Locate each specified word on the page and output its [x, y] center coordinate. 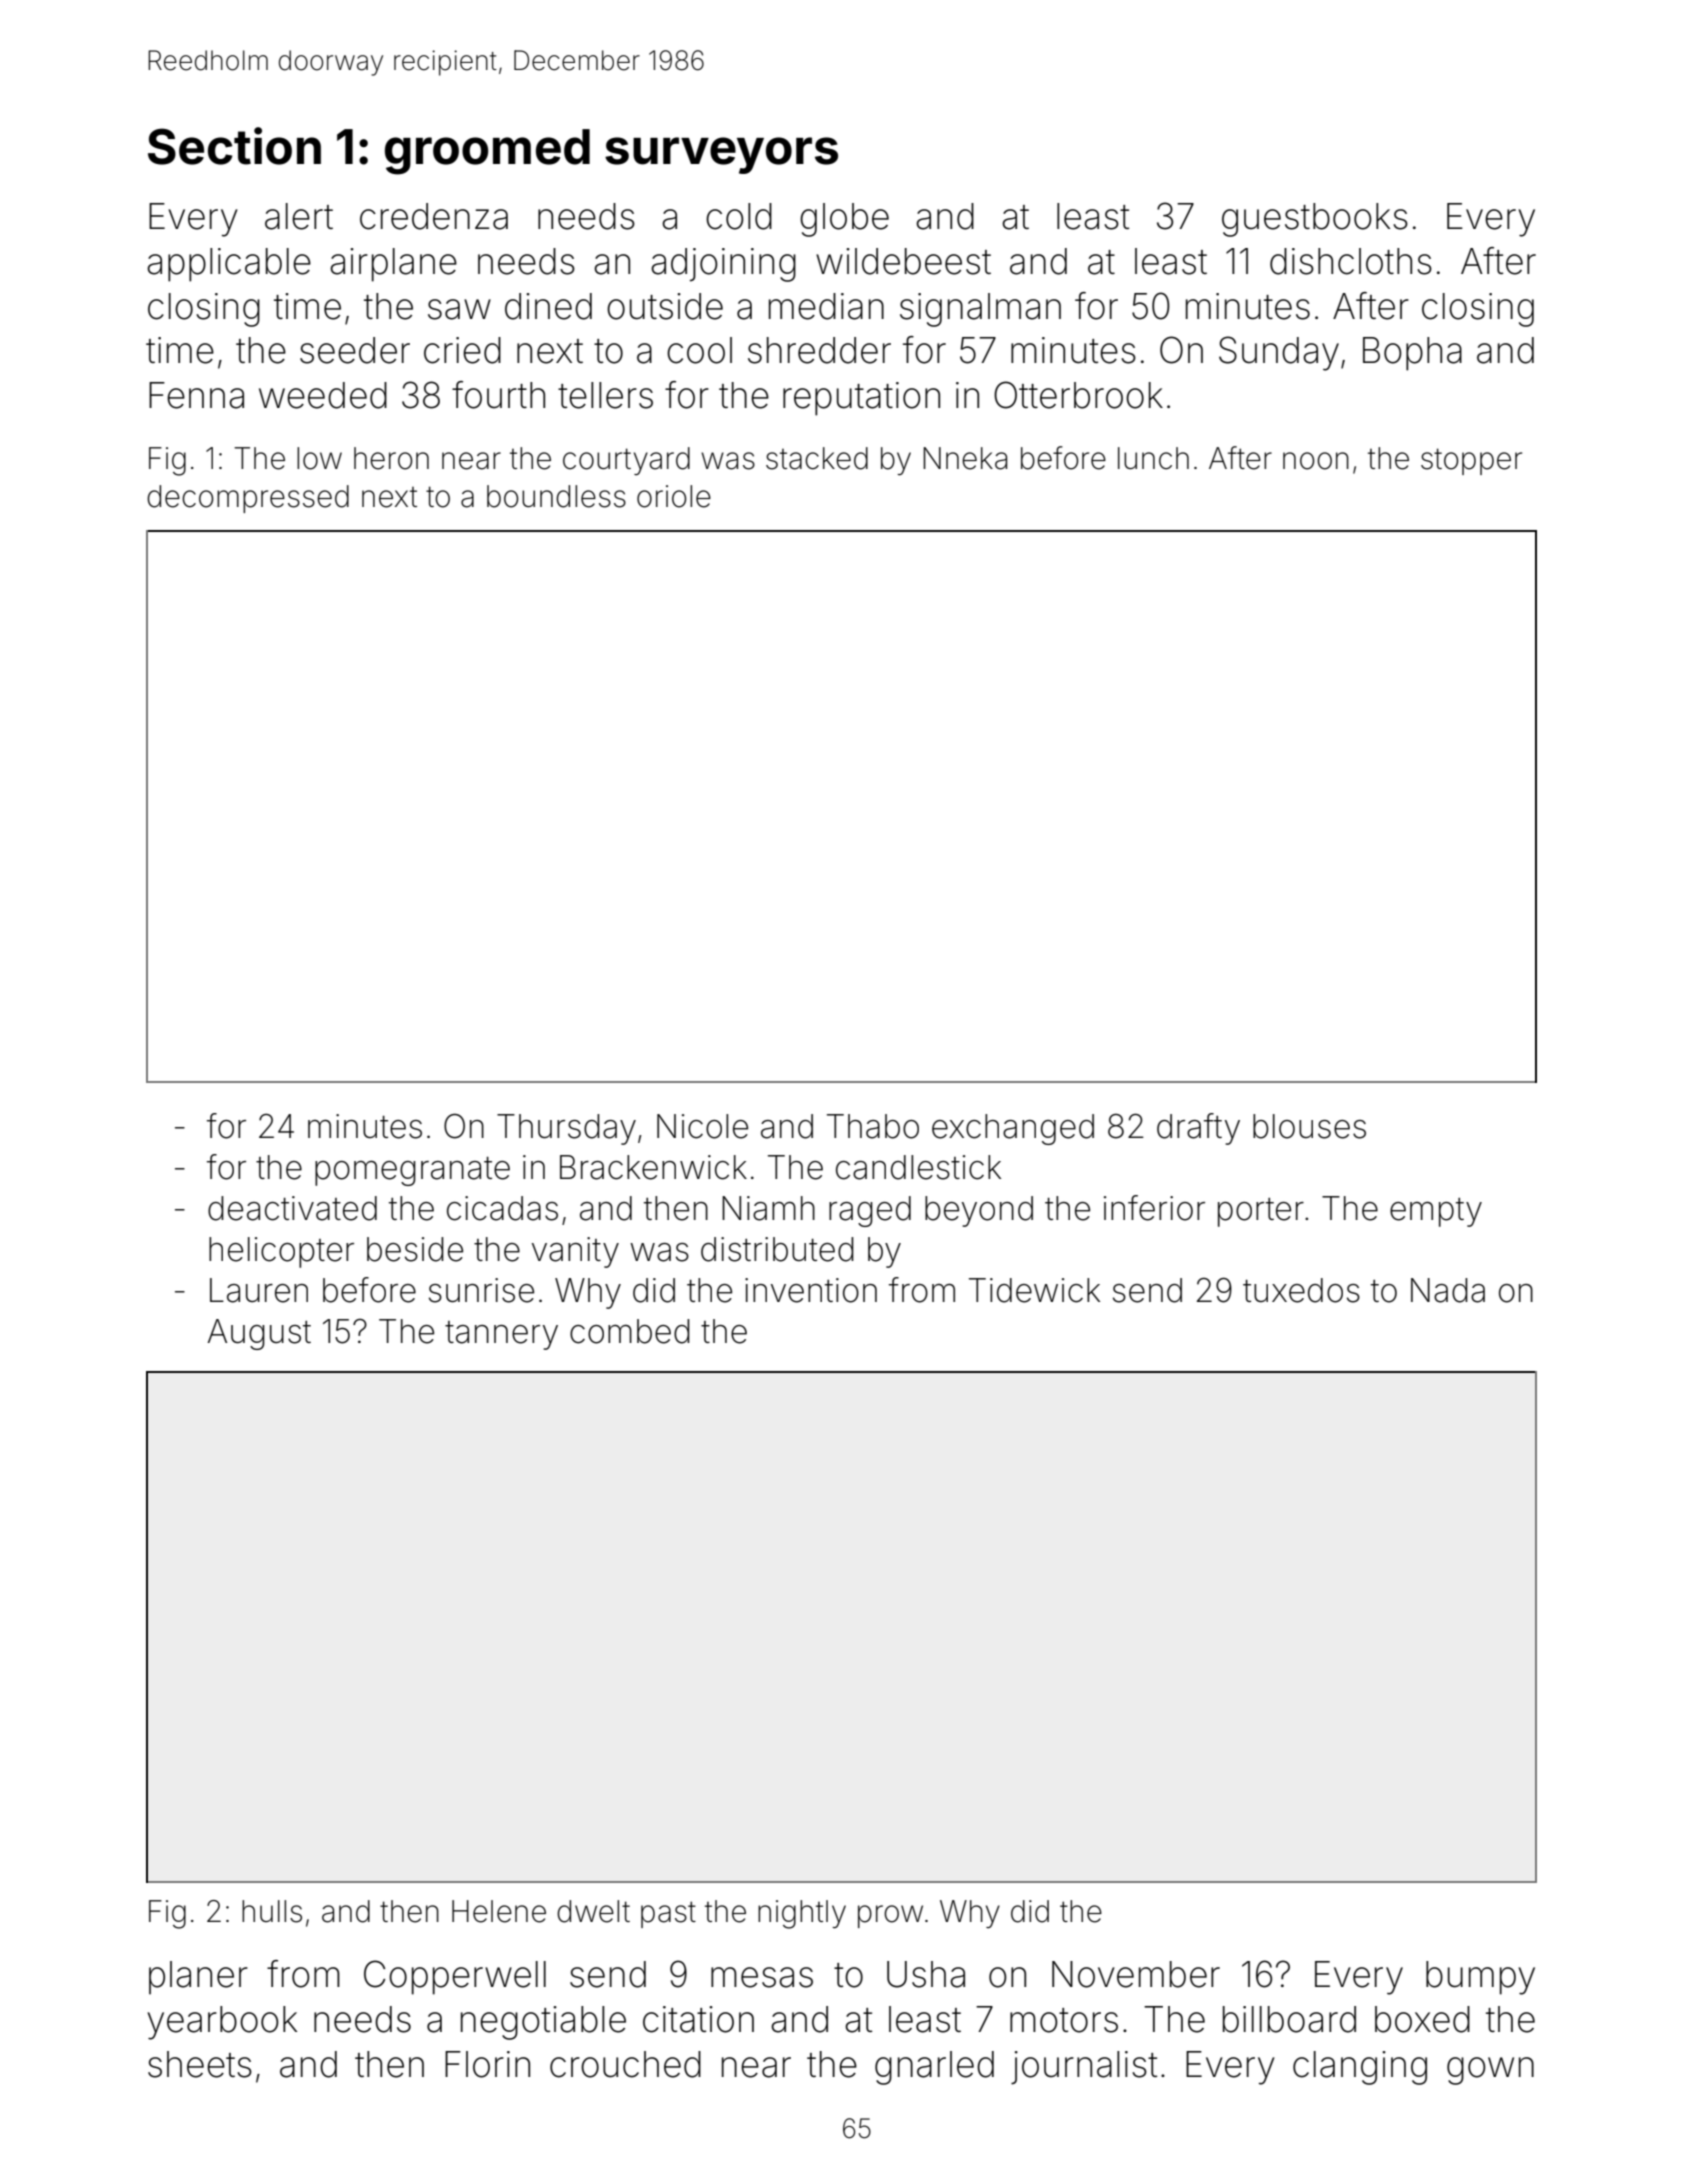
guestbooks [1315, 220]
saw [459, 309]
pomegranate [412, 1171]
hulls [272, 1911]
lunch [1153, 458]
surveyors [721, 155]
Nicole [702, 1126]
